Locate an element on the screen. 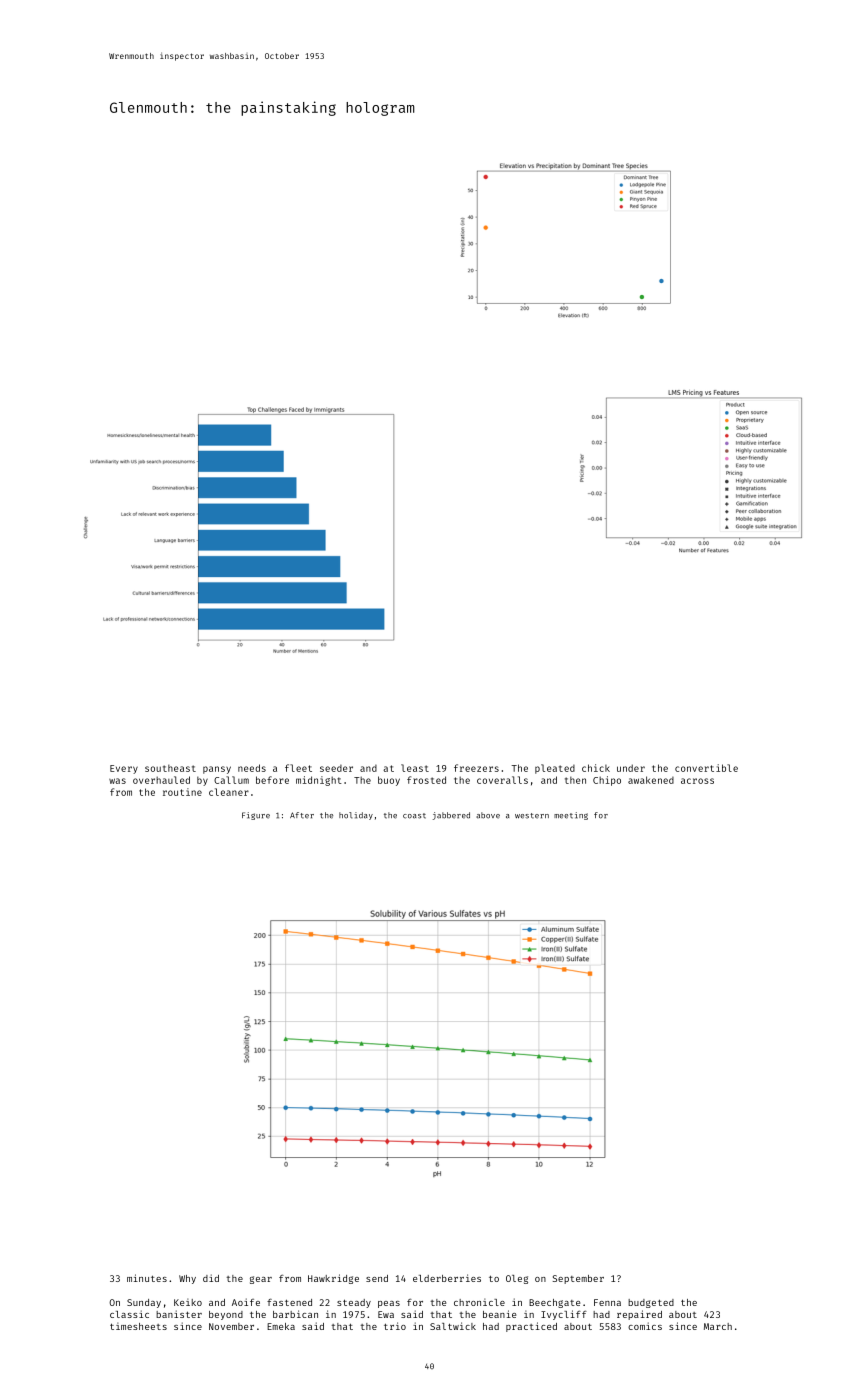  did is located at coordinates (211, 1278).
